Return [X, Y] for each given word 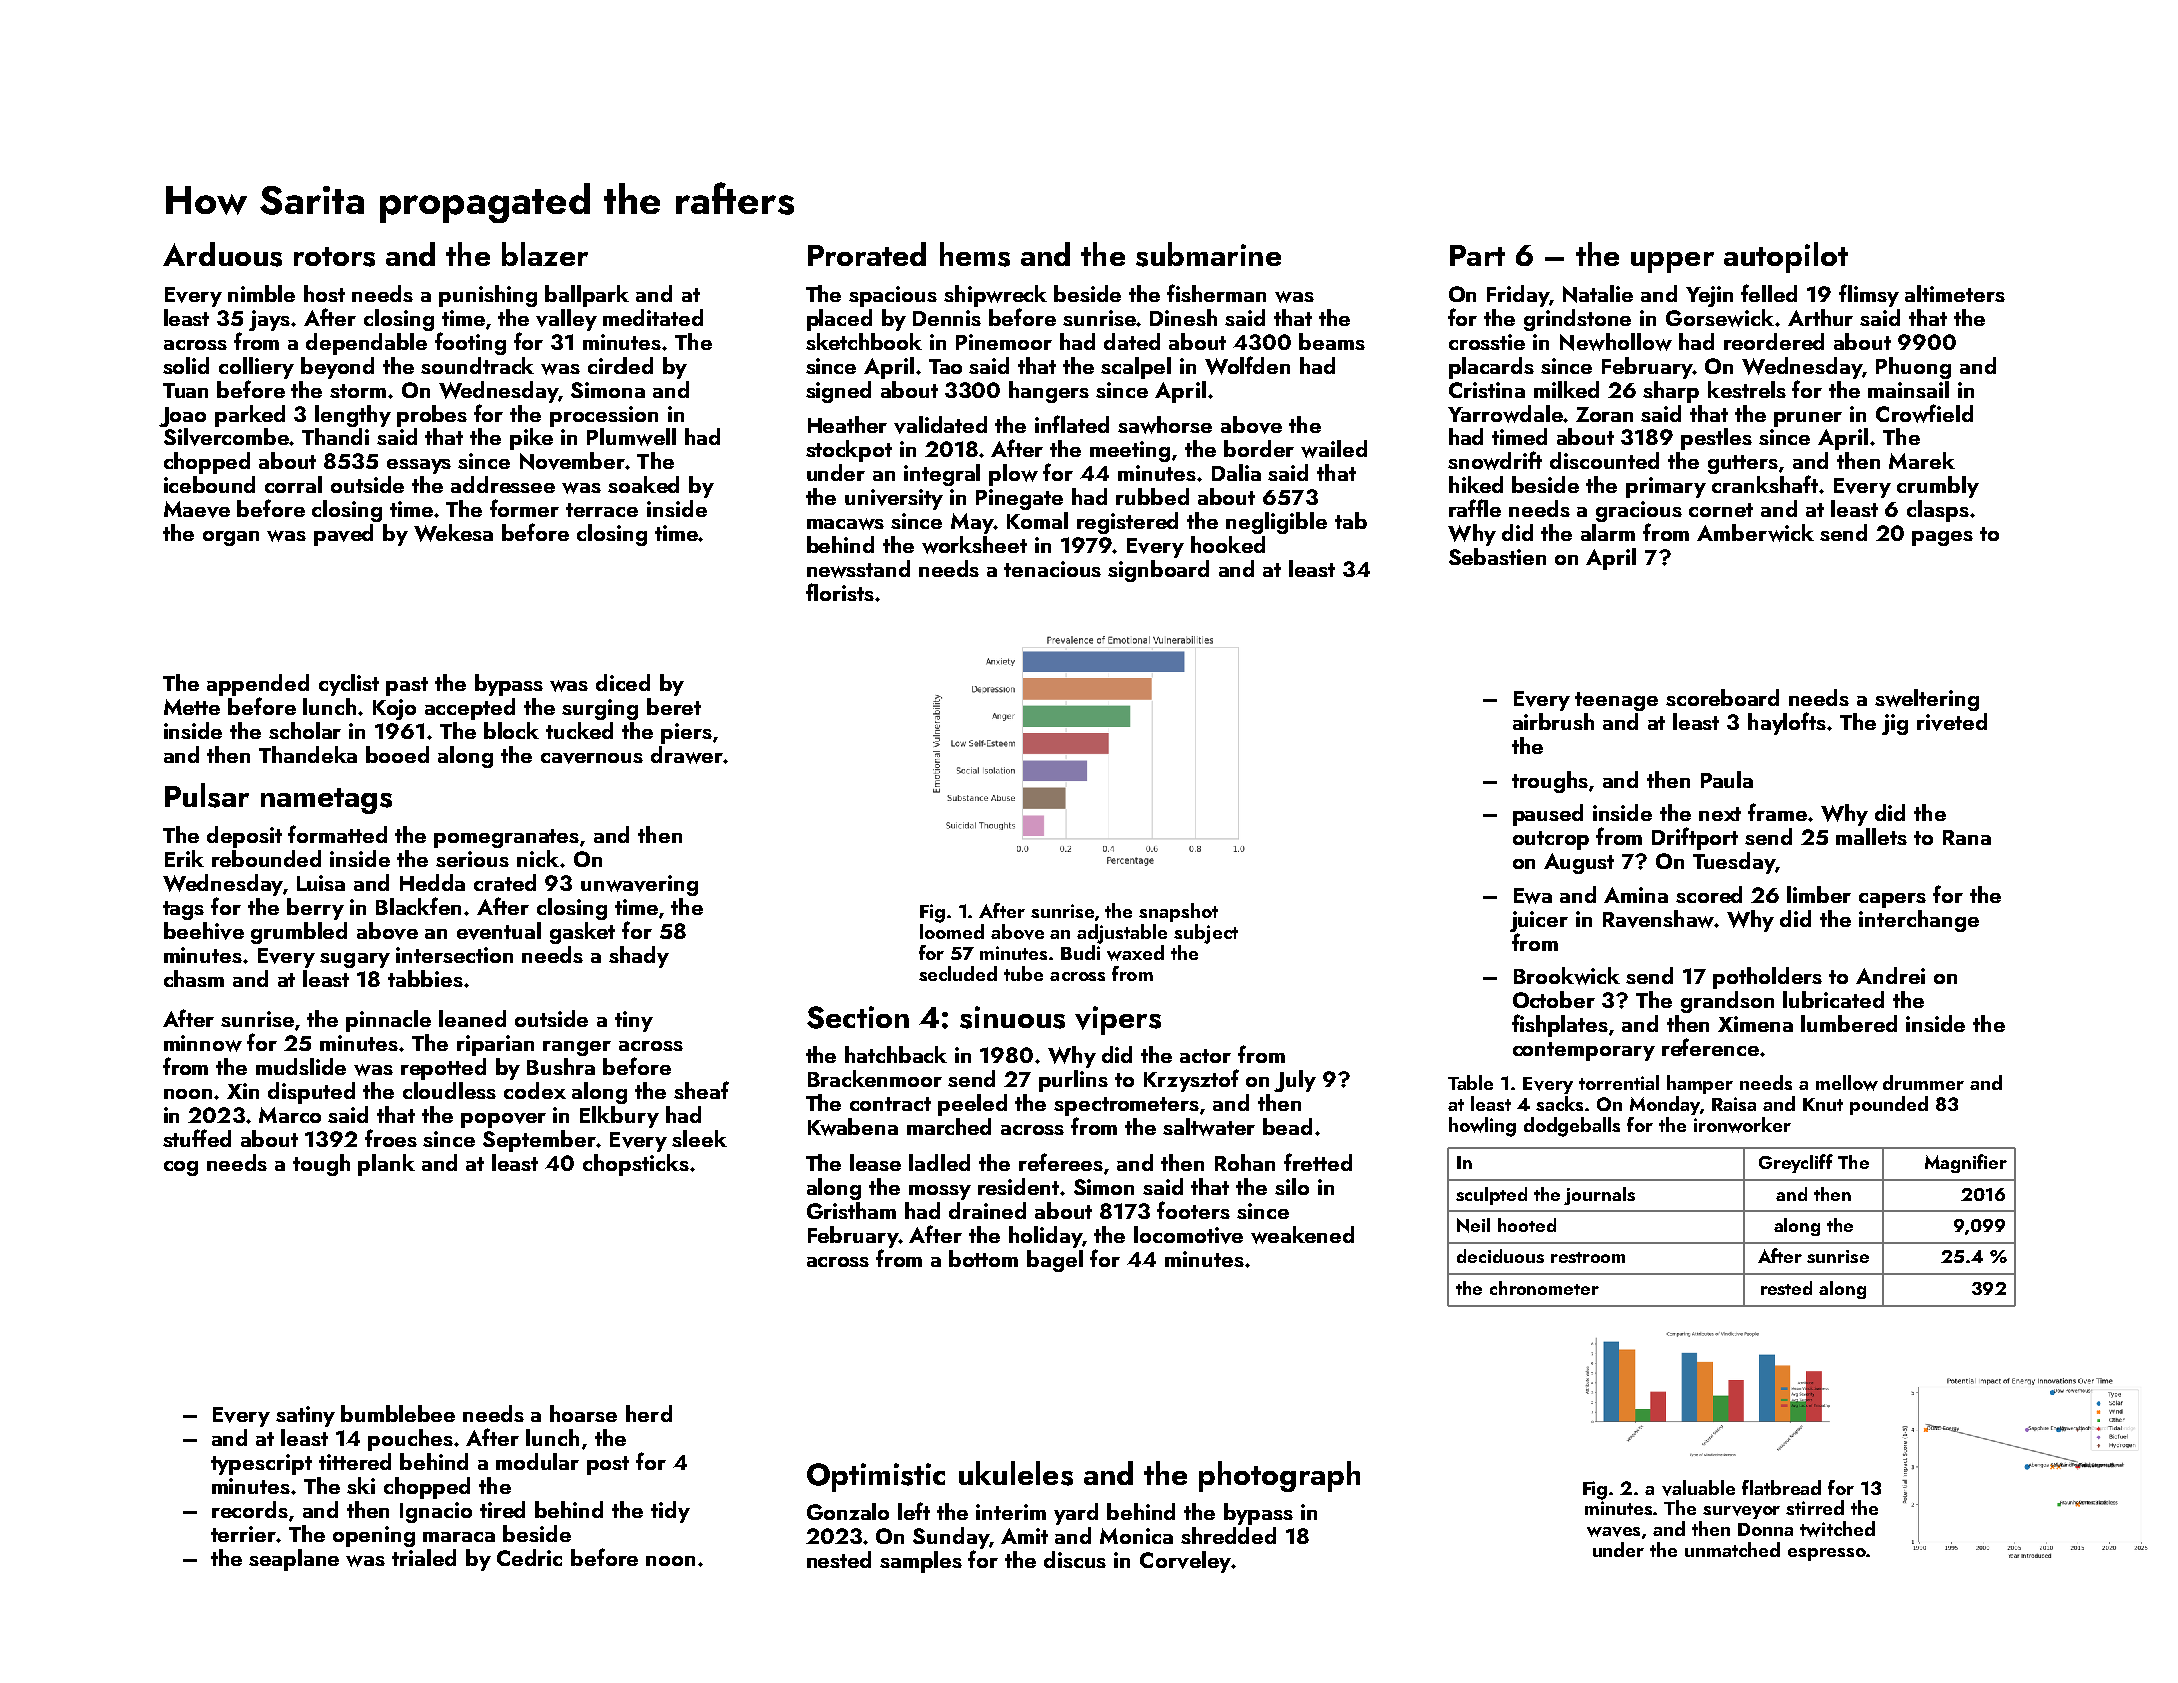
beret [674, 706]
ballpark [587, 296]
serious [472, 859]
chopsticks [636, 1165]
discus [1075, 1559]
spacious [893, 296]
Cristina [1487, 390]
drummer [1923, 1082]
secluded [958, 973]
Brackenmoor [875, 1078]
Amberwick [1755, 533]
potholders [1767, 978]
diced [623, 682]
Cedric [529, 1557]
